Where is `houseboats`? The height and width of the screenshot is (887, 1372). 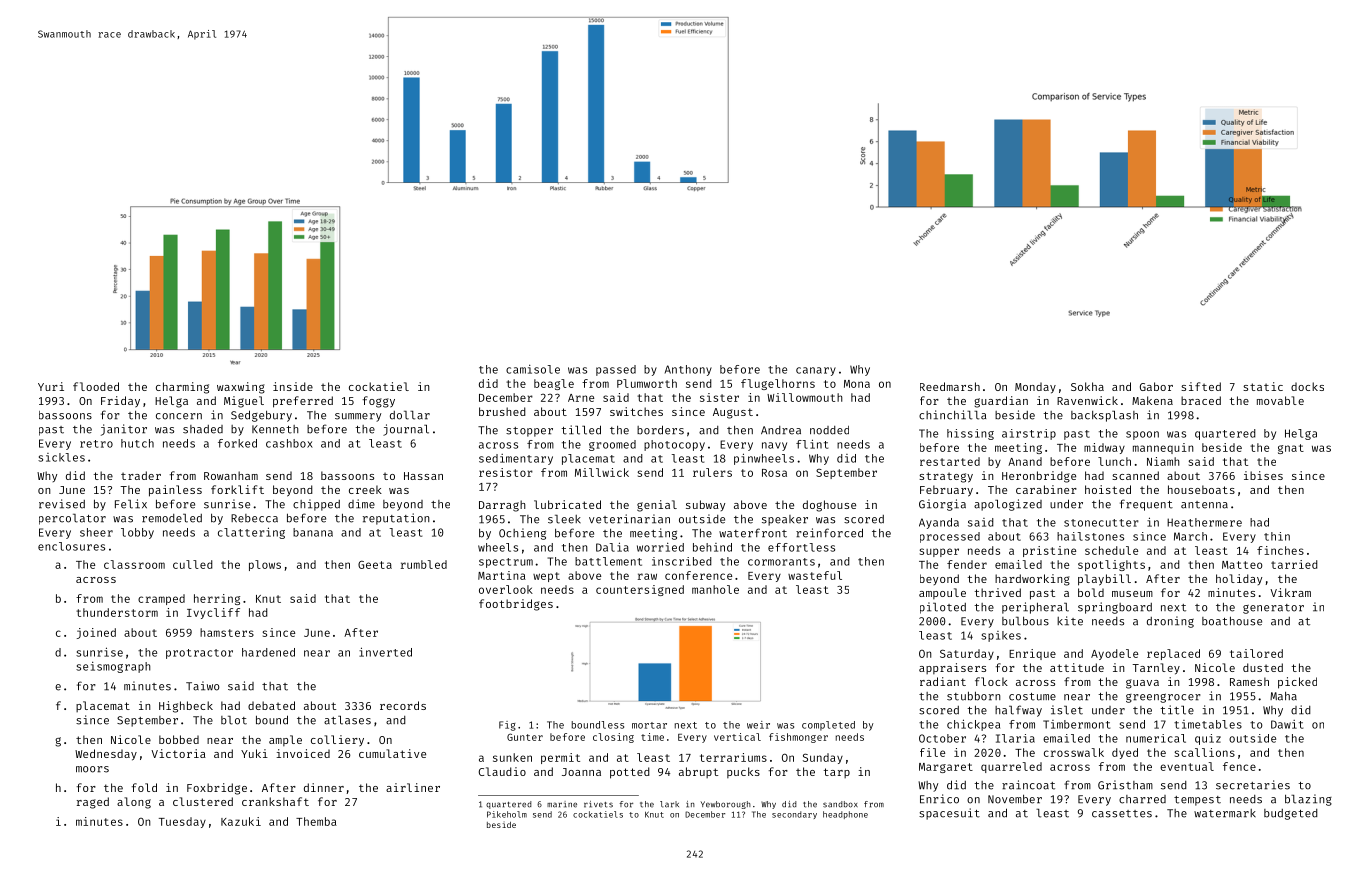
houseboats is located at coordinates (1201, 489).
